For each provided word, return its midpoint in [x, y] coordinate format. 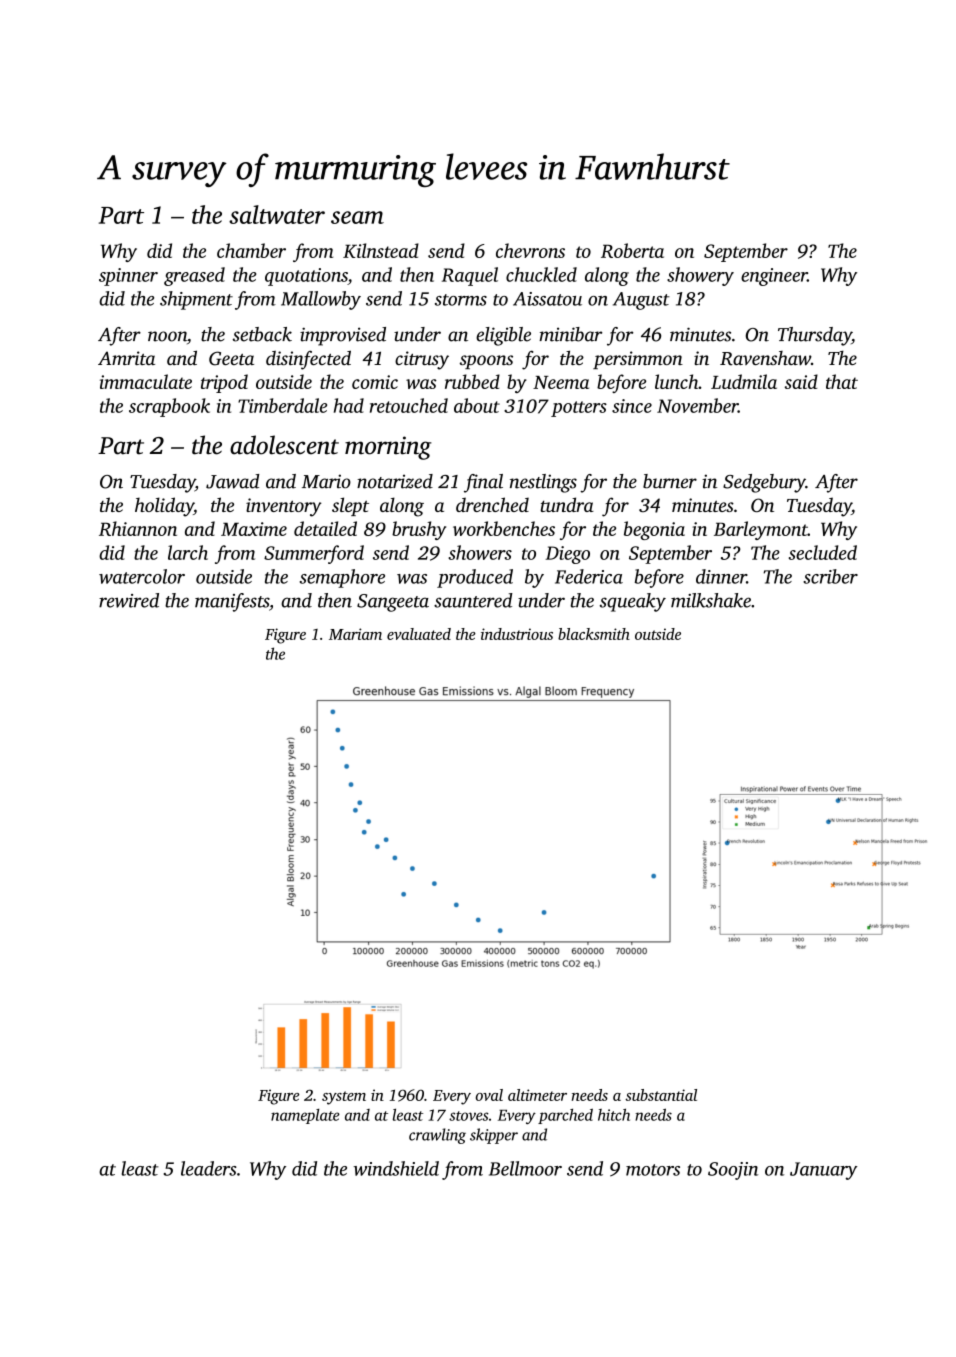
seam [357, 217]
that [842, 381]
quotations [306, 277]
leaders [208, 1168]
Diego [567, 555]
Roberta [632, 250]
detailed [325, 528]
